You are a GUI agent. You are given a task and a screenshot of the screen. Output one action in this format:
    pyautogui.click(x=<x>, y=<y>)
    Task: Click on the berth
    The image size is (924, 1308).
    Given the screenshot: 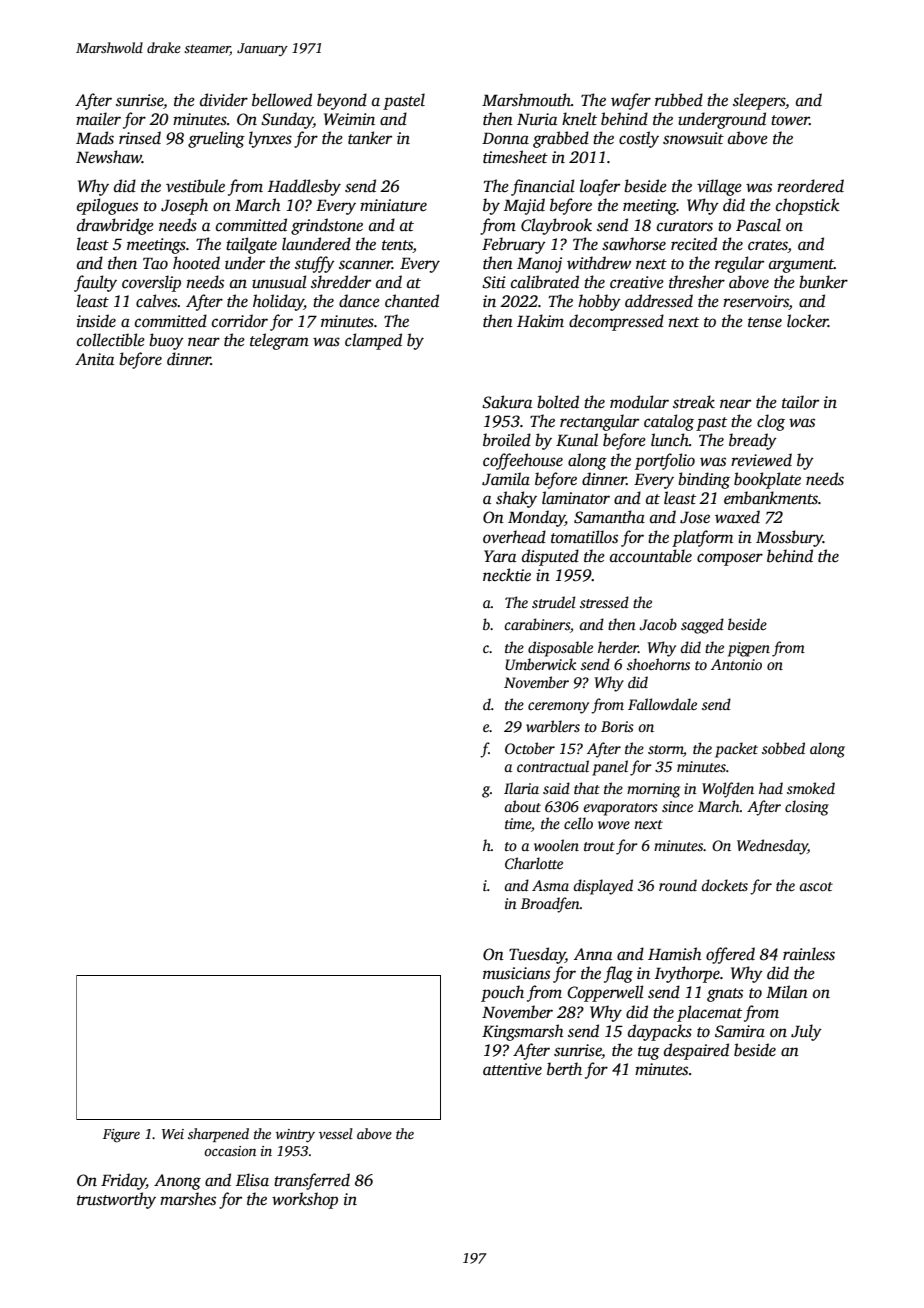 What is the action you would take?
    pyautogui.click(x=564, y=1069)
